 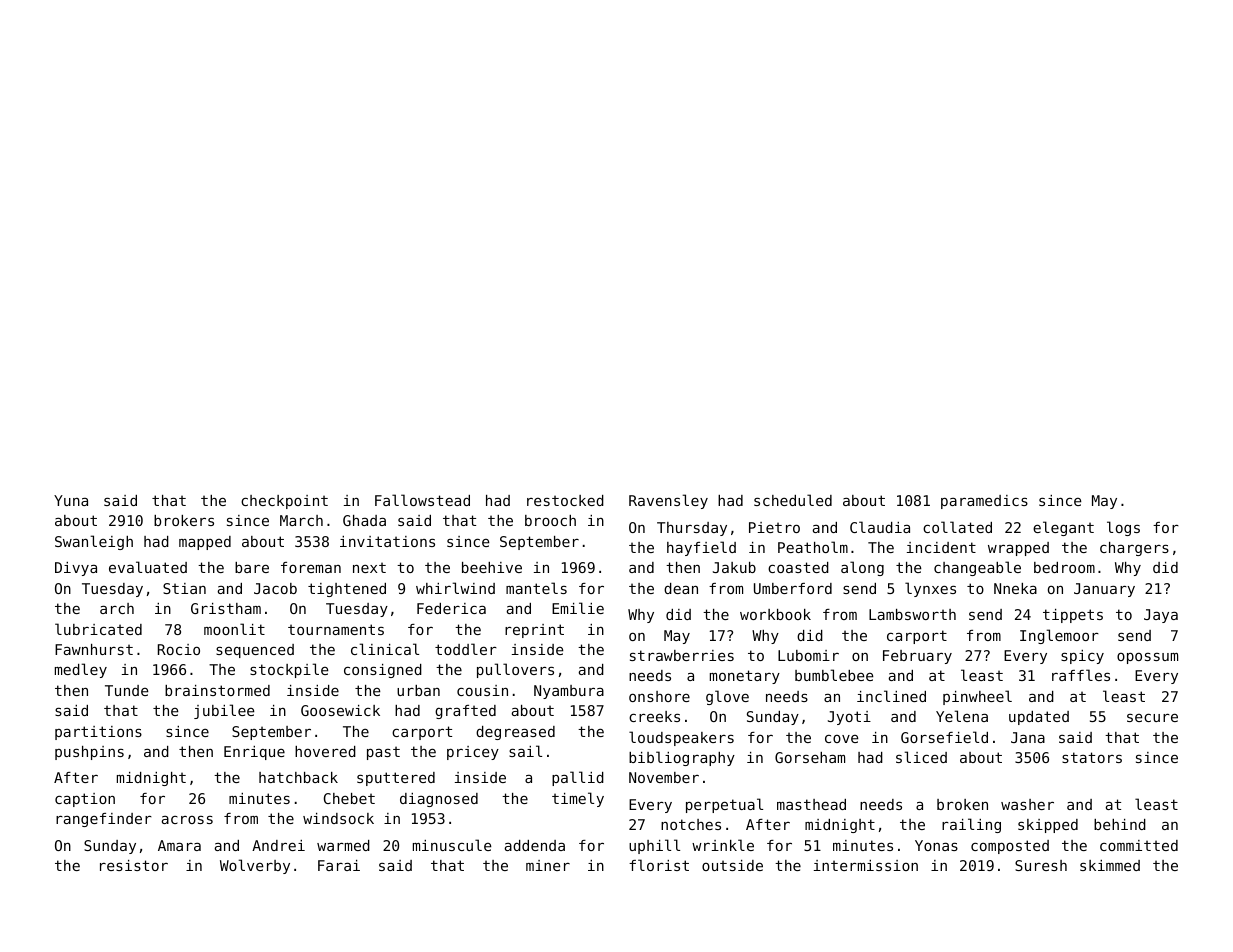 I want to click on Emilie, so click(x=578, y=608).
